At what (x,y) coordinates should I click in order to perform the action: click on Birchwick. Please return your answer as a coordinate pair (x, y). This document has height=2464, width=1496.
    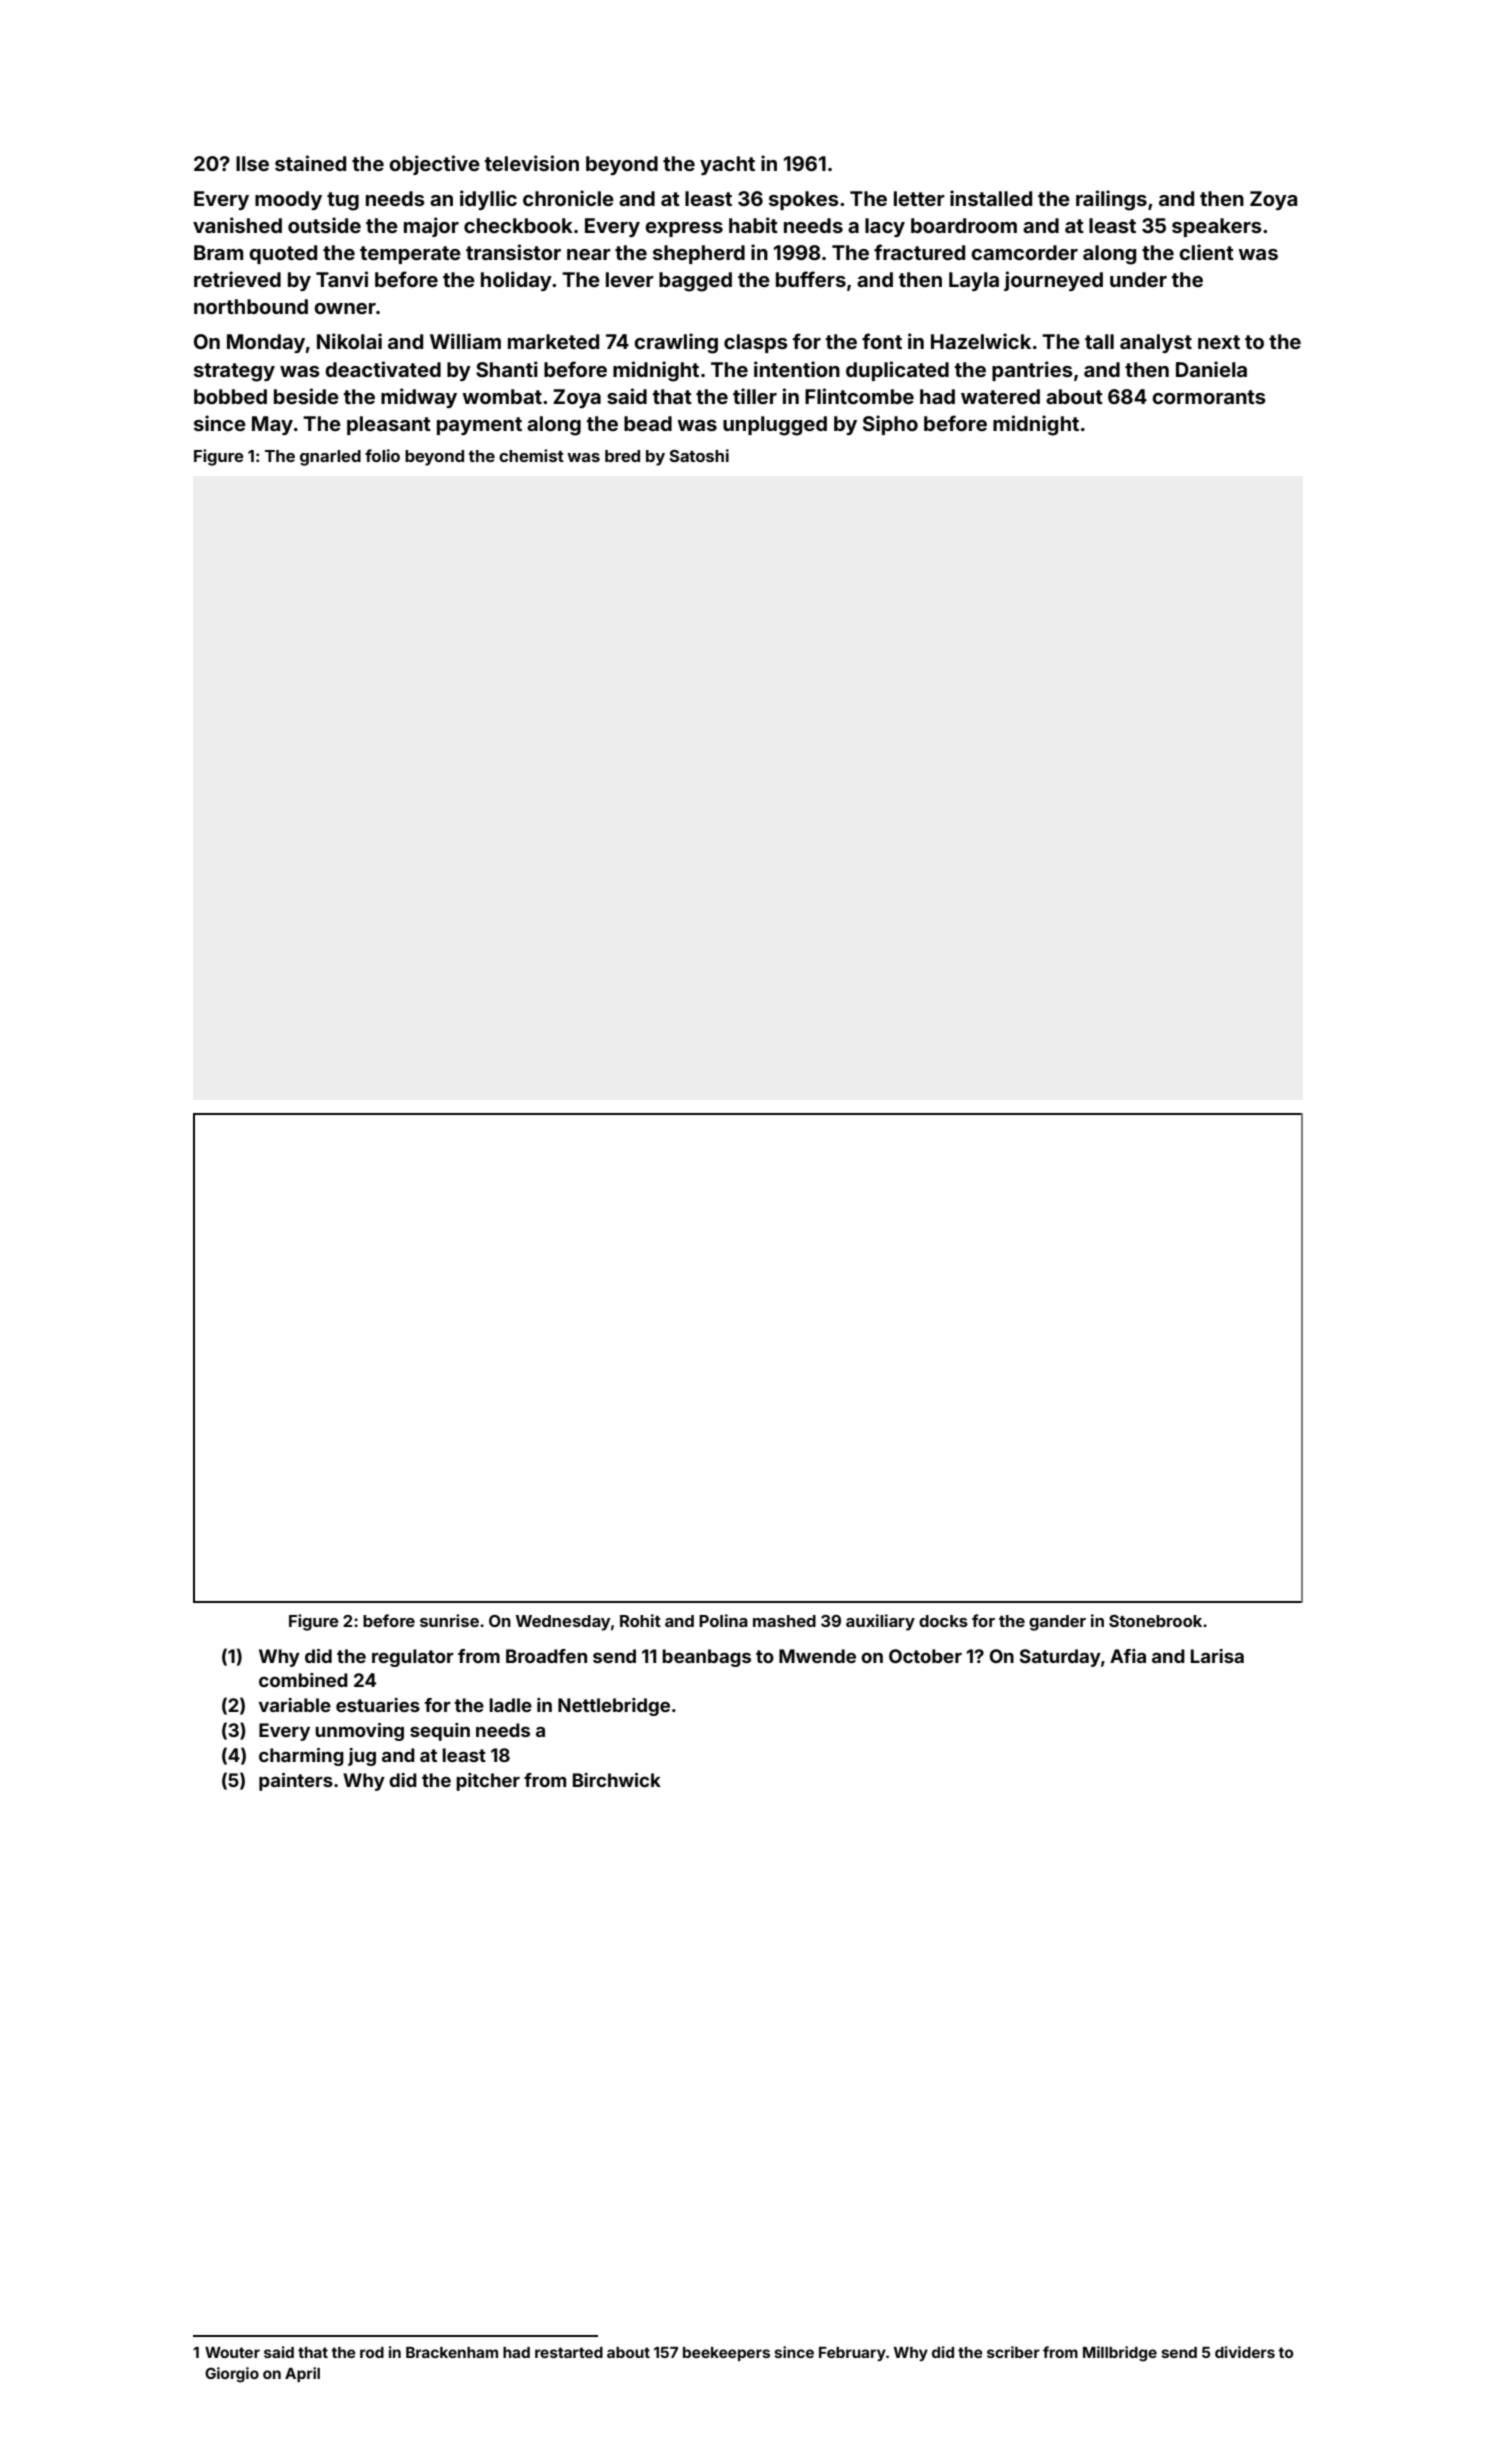
    Looking at the image, I should click on (617, 1780).
